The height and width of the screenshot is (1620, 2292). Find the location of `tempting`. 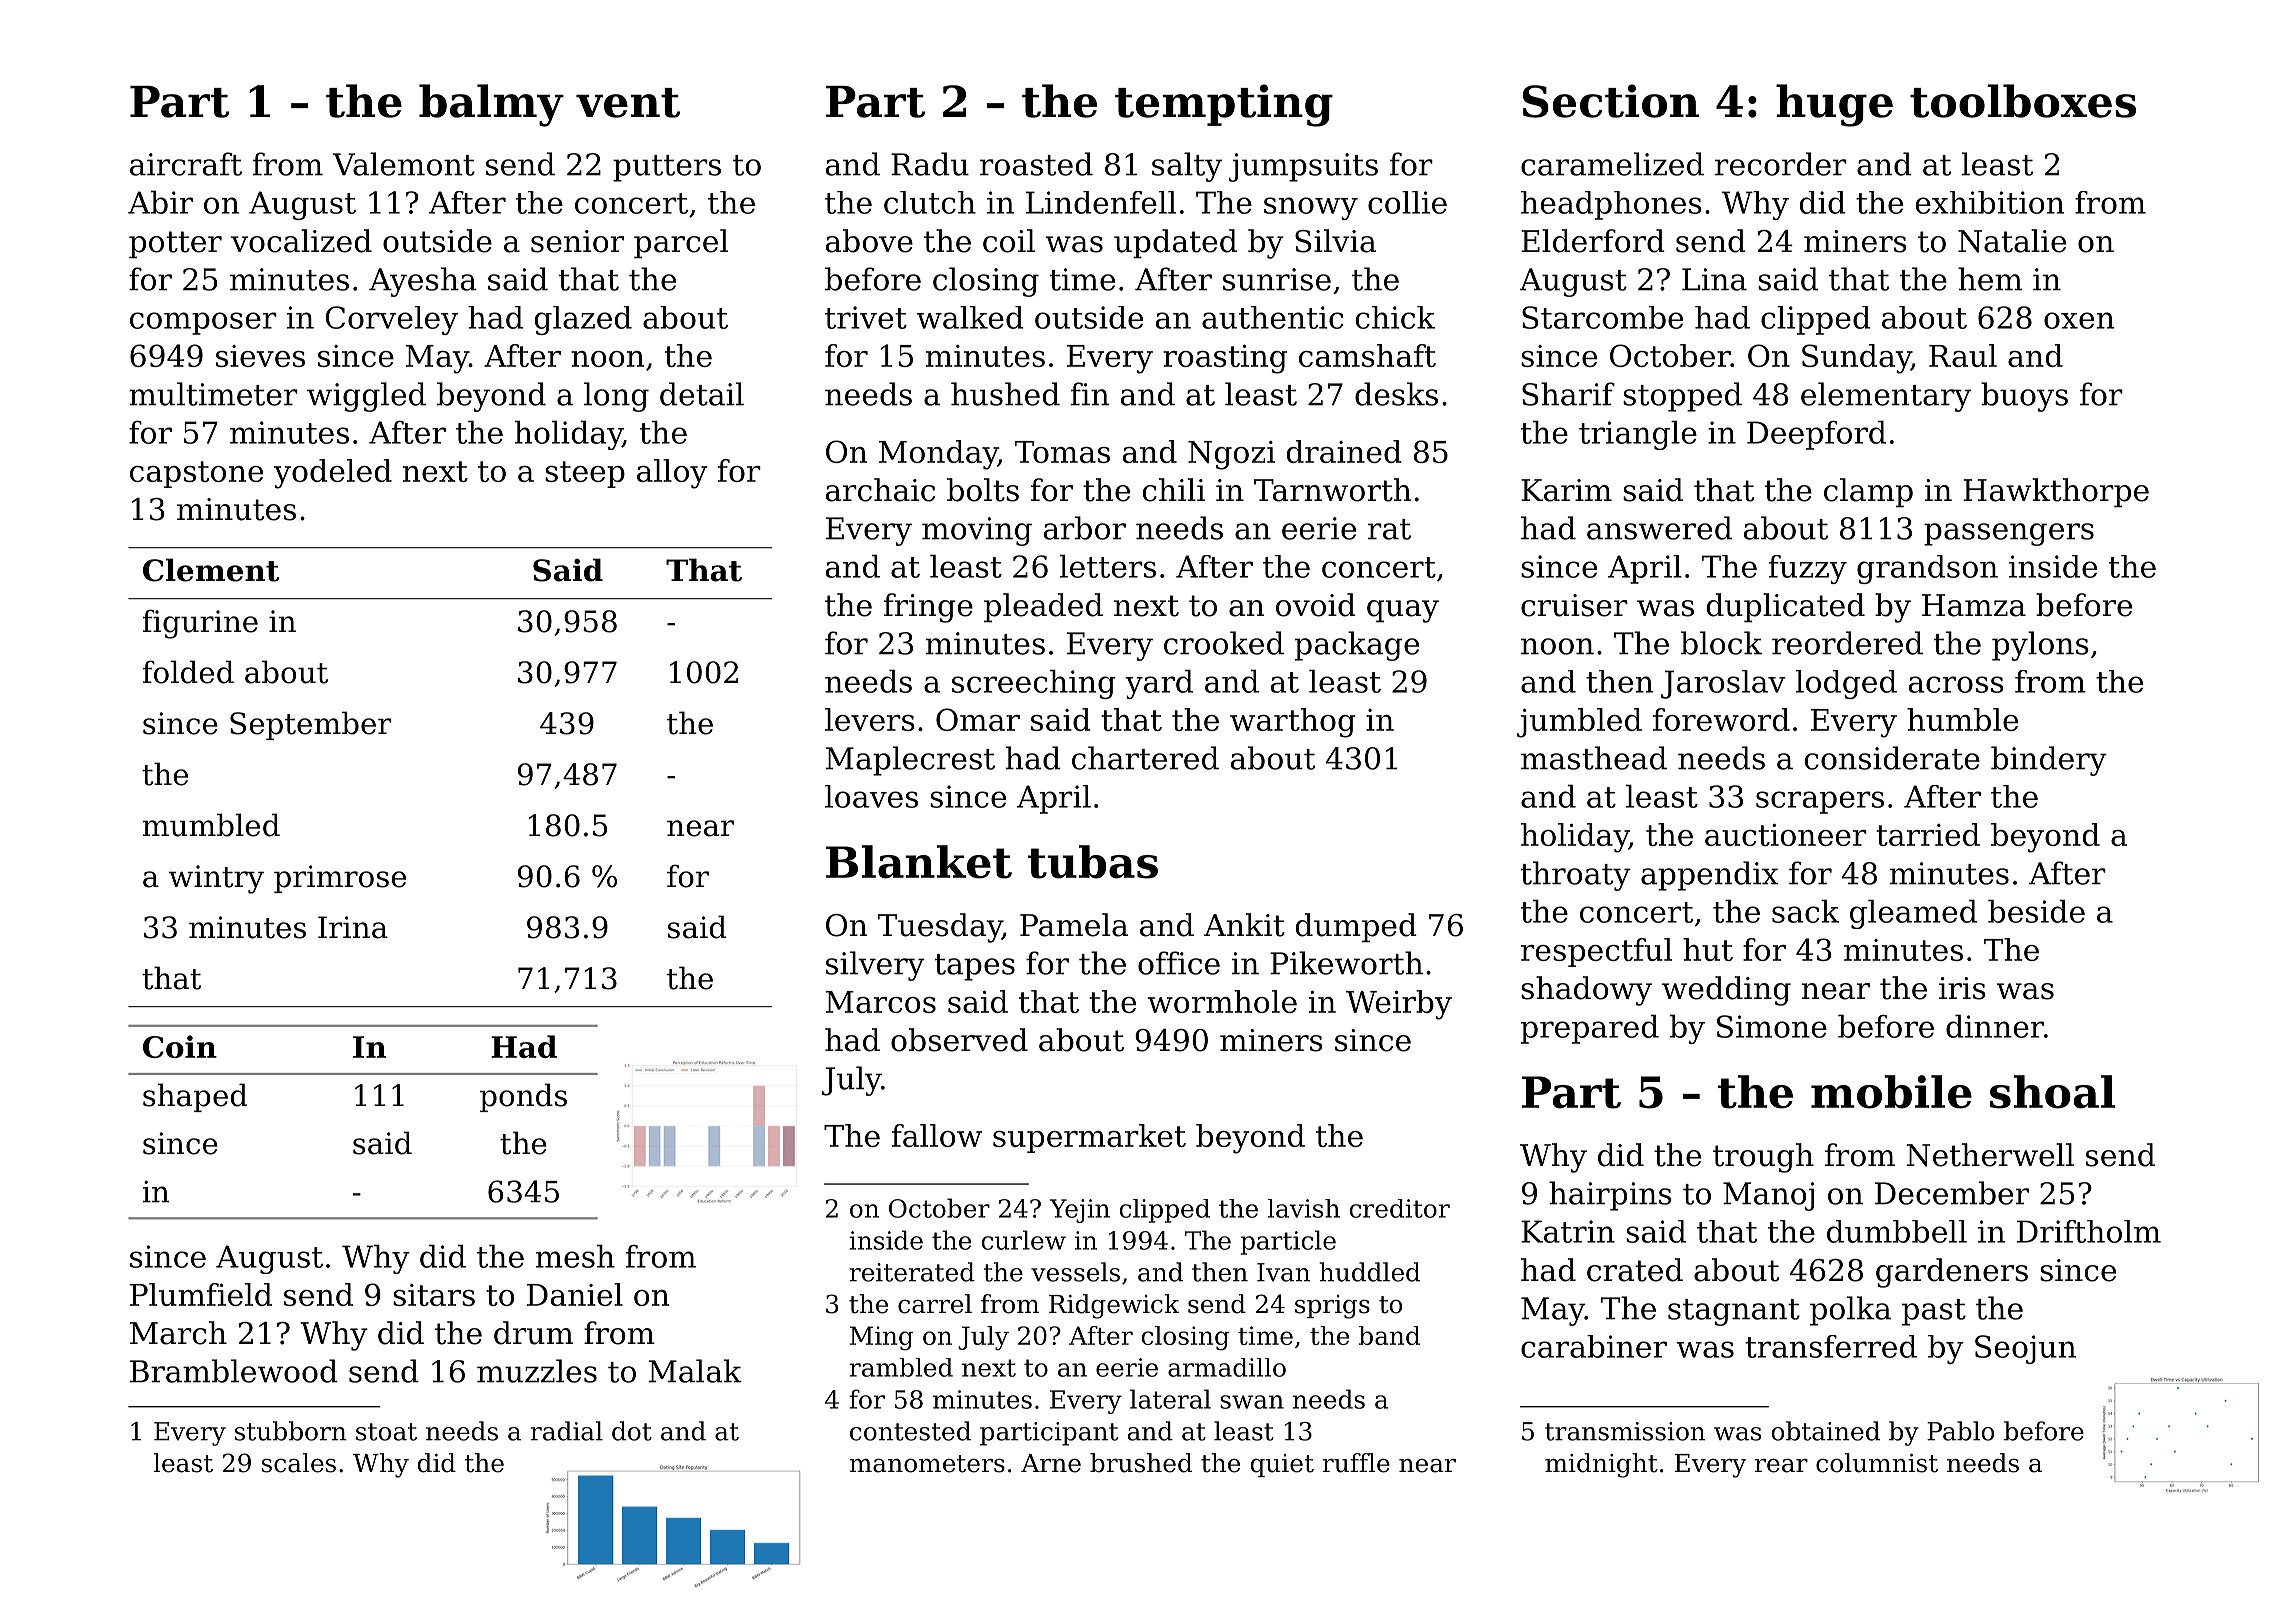

tempting is located at coordinates (1224, 105).
